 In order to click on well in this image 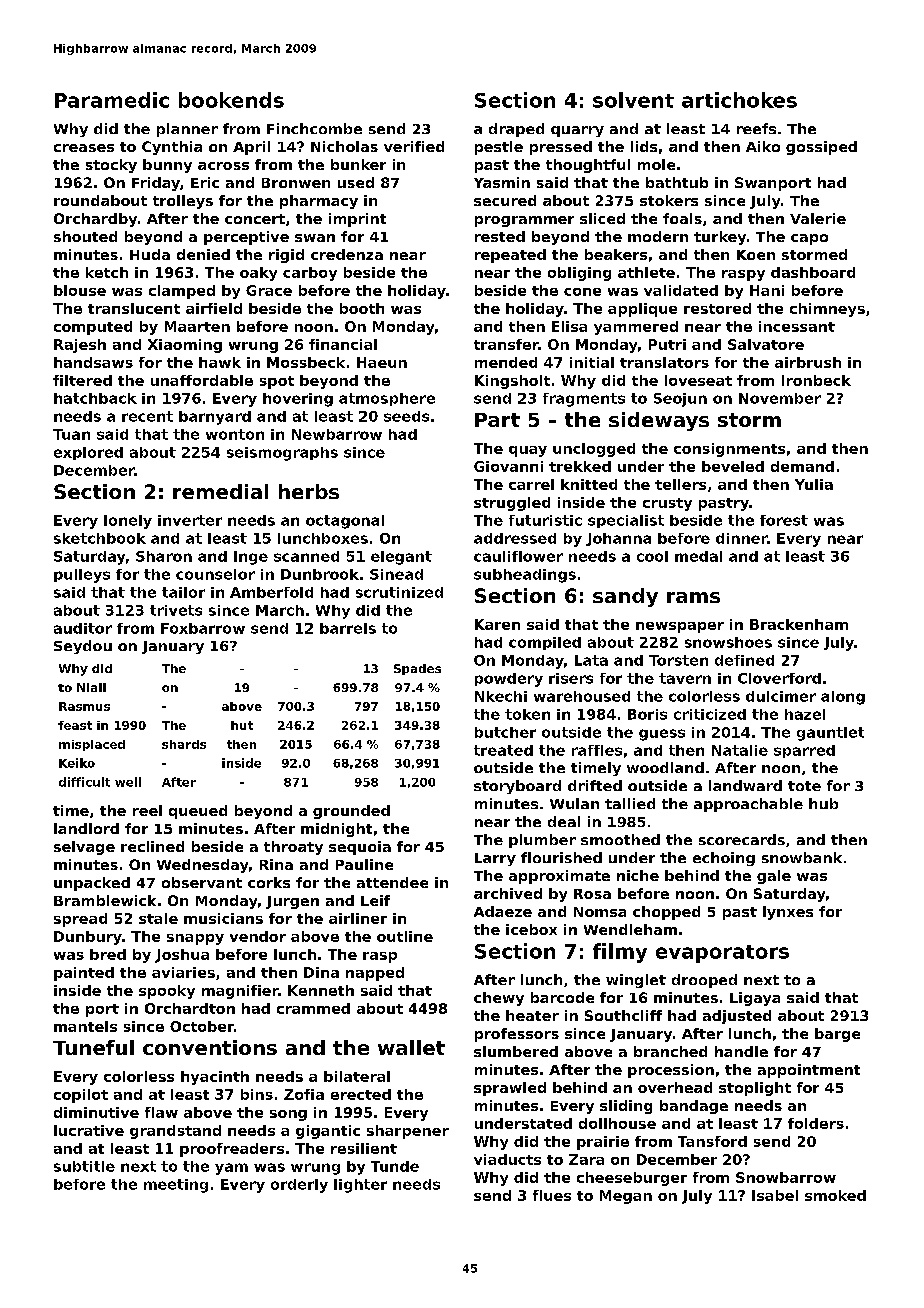, I will do `click(128, 782)`.
